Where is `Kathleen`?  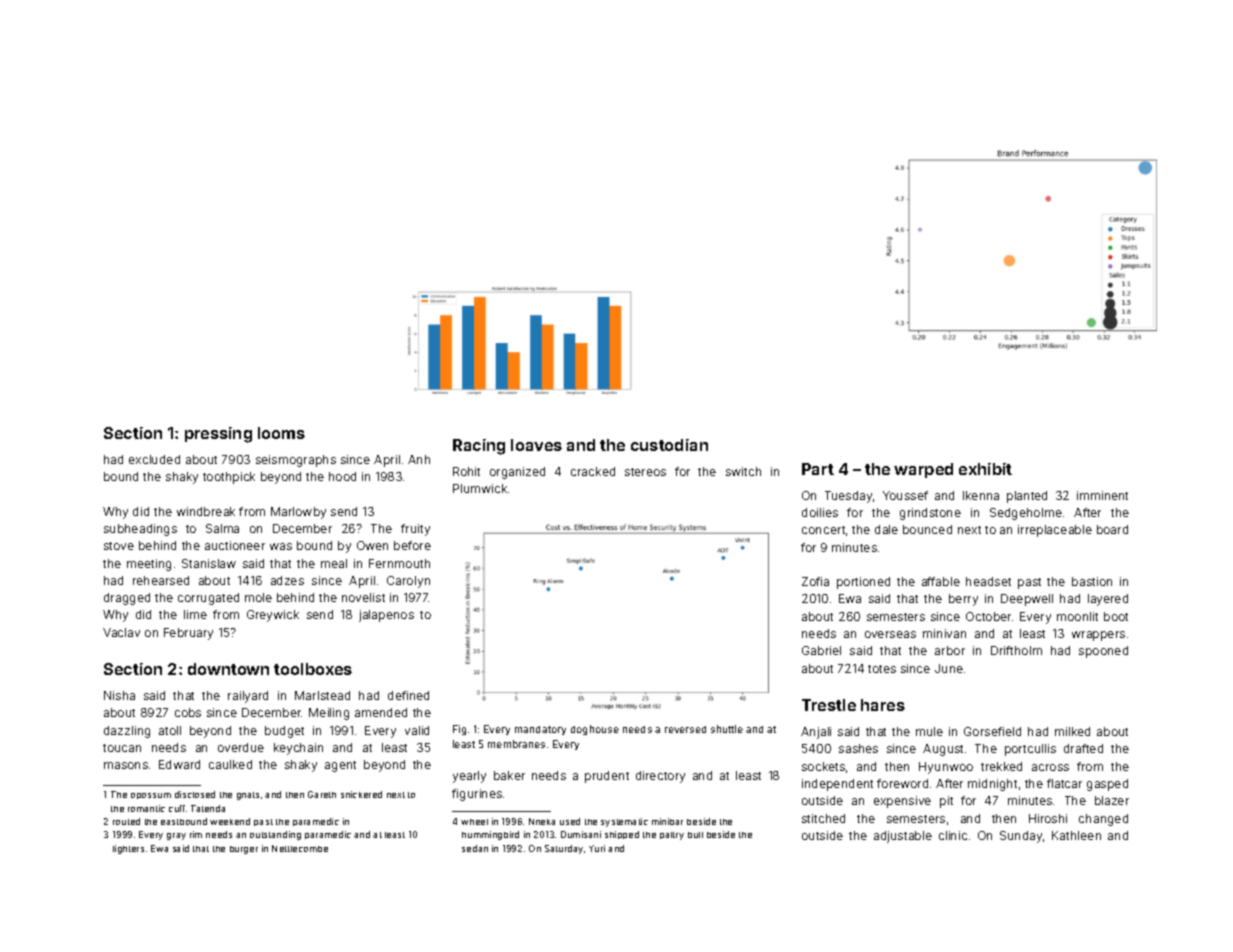 Kathleen is located at coordinates (1076, 835).
